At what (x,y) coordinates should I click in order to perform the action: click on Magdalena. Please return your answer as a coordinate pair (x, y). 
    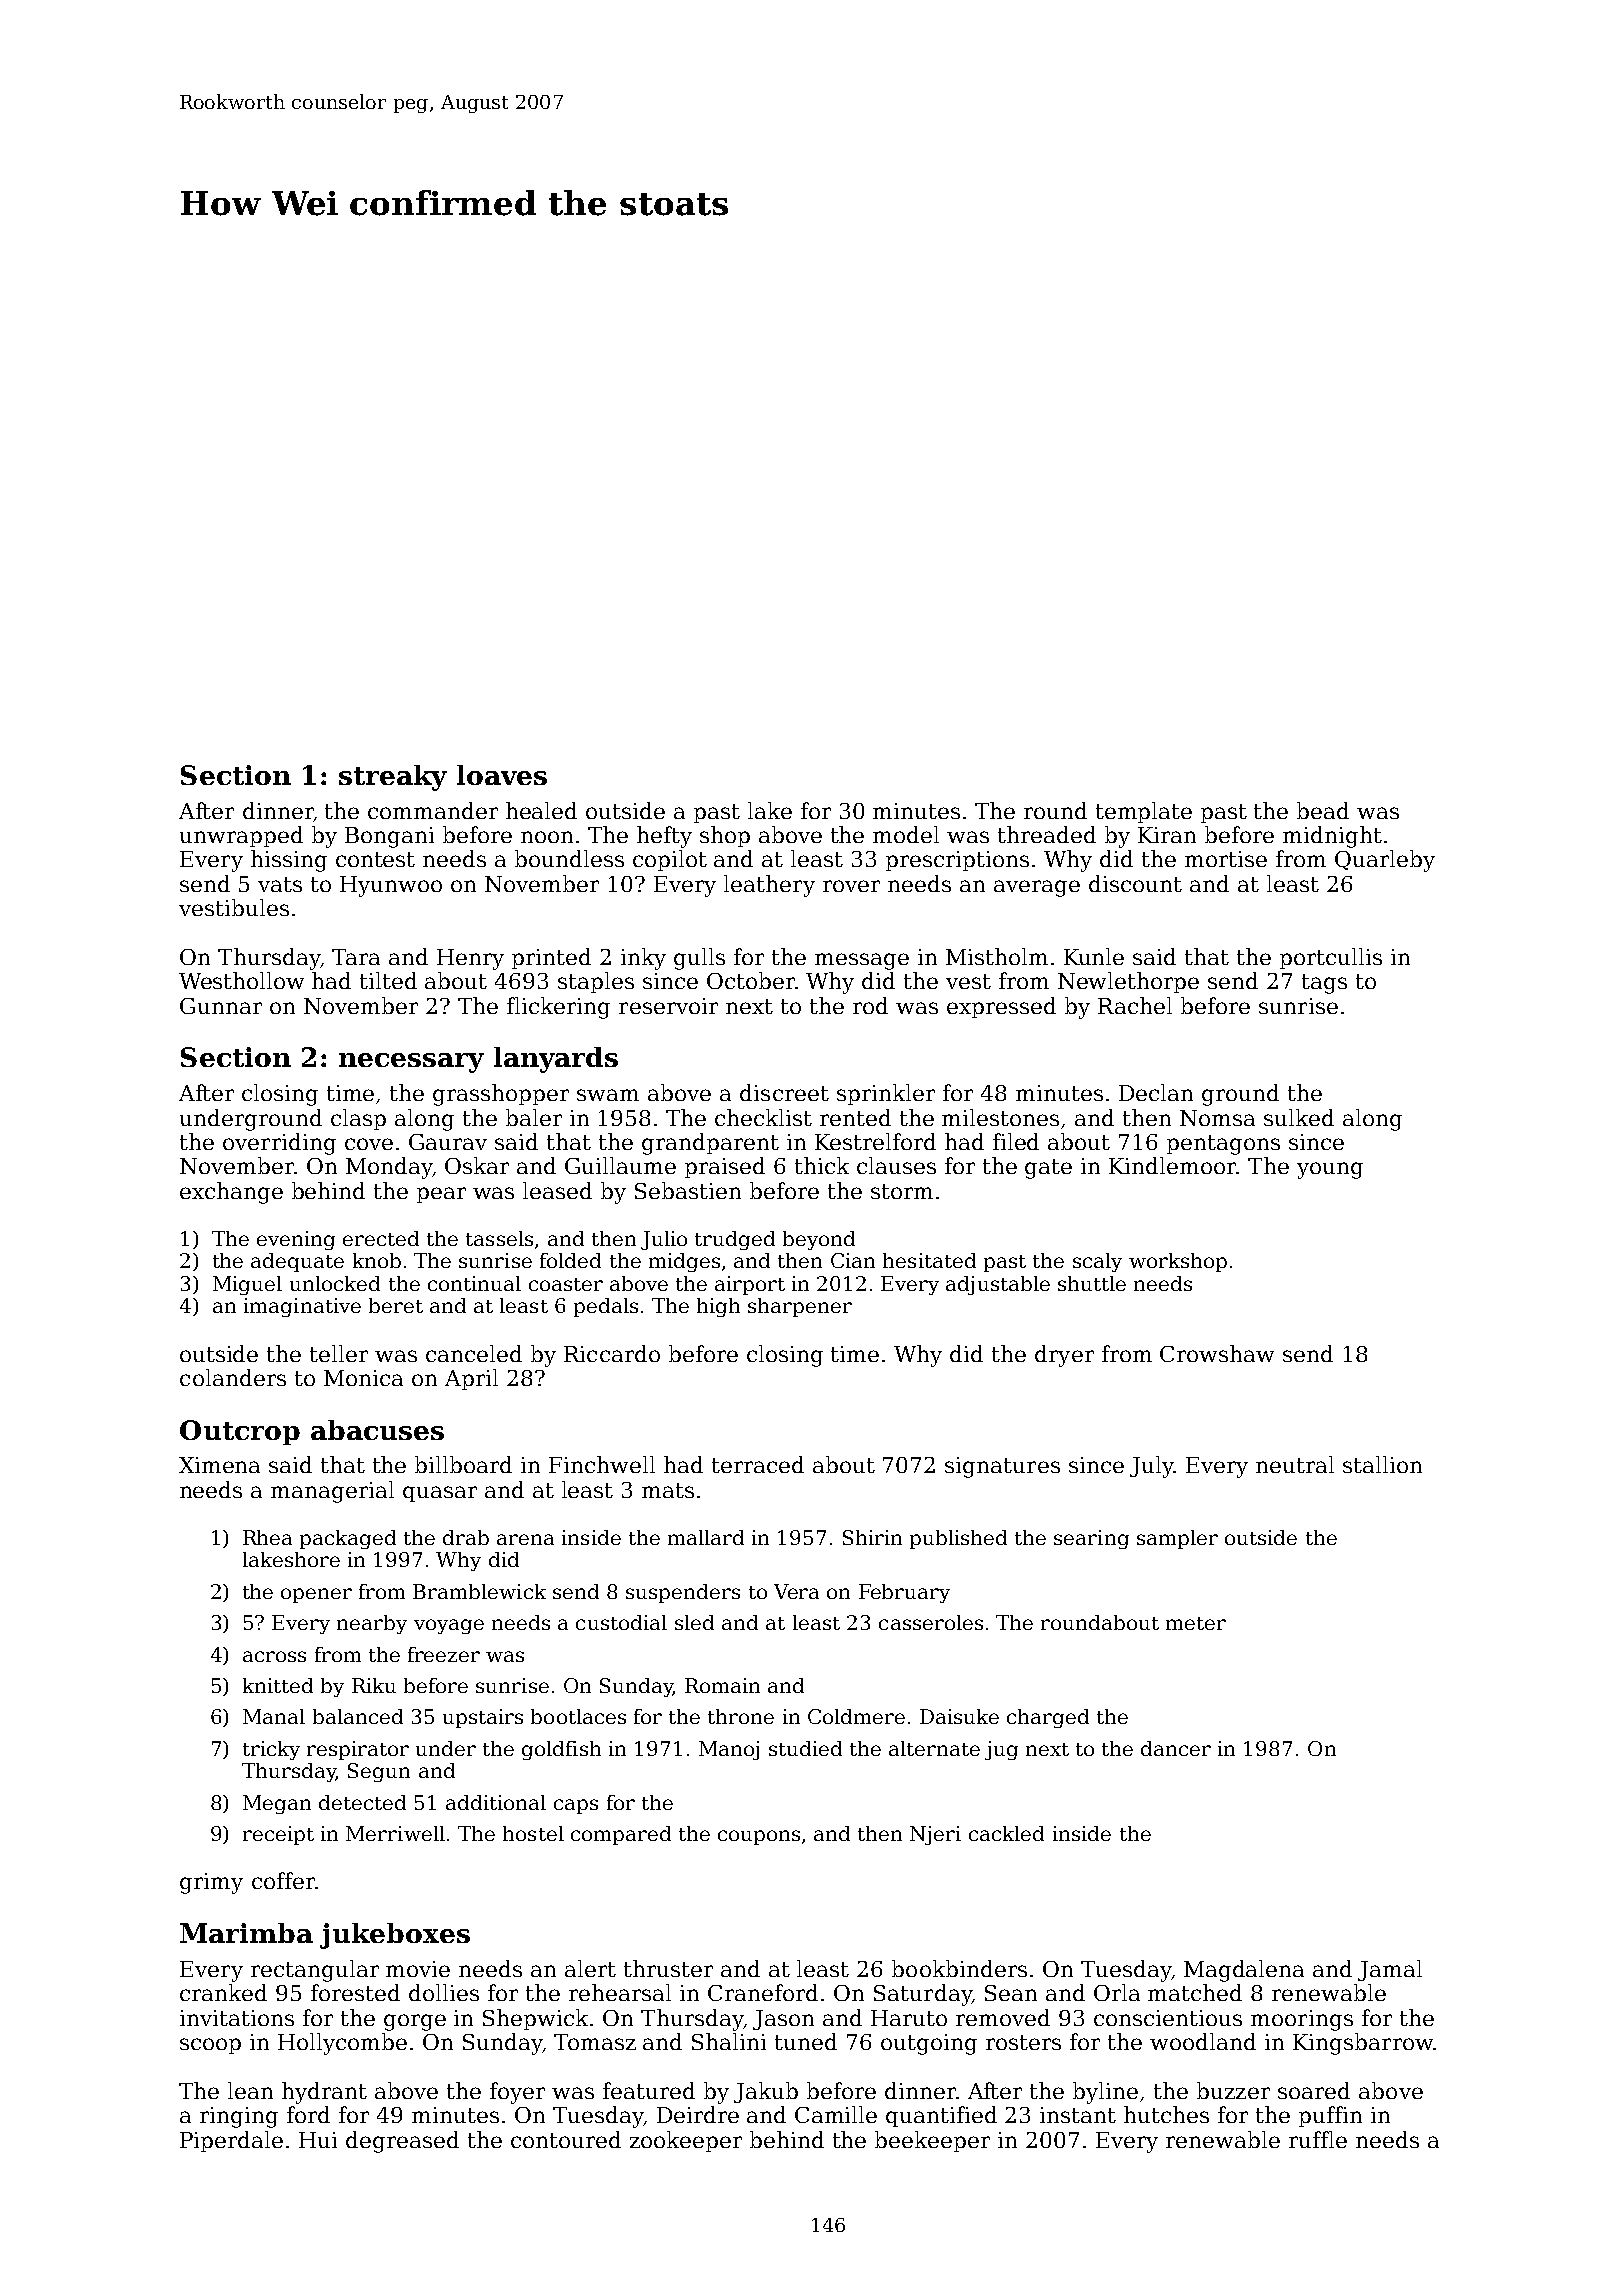
    Looking at the image, I should click on (1244, 1971).
